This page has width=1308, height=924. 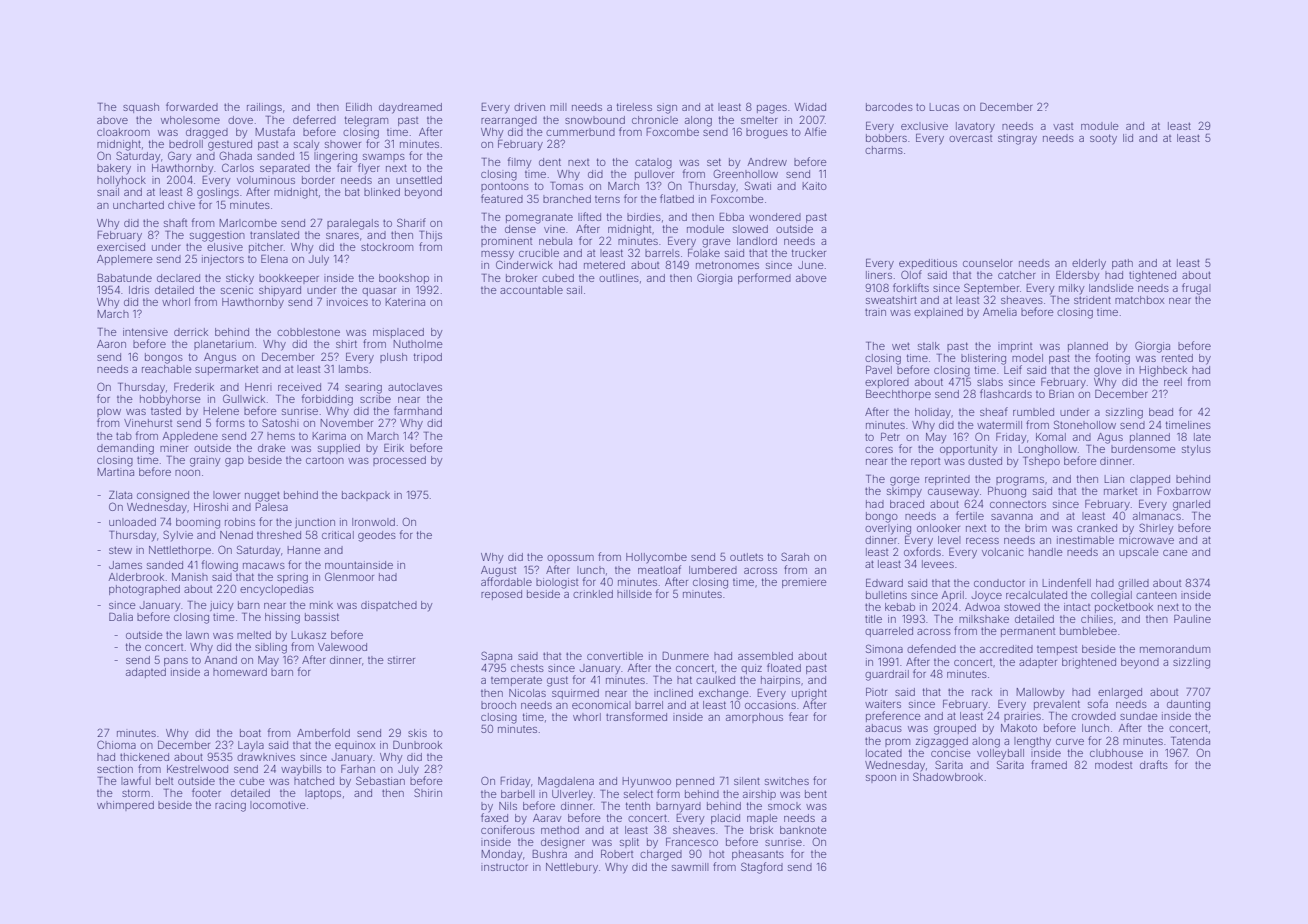 What do you see at coordinates (141, 108) in the page?
I see `squash` at bounding box center [141, 108].
